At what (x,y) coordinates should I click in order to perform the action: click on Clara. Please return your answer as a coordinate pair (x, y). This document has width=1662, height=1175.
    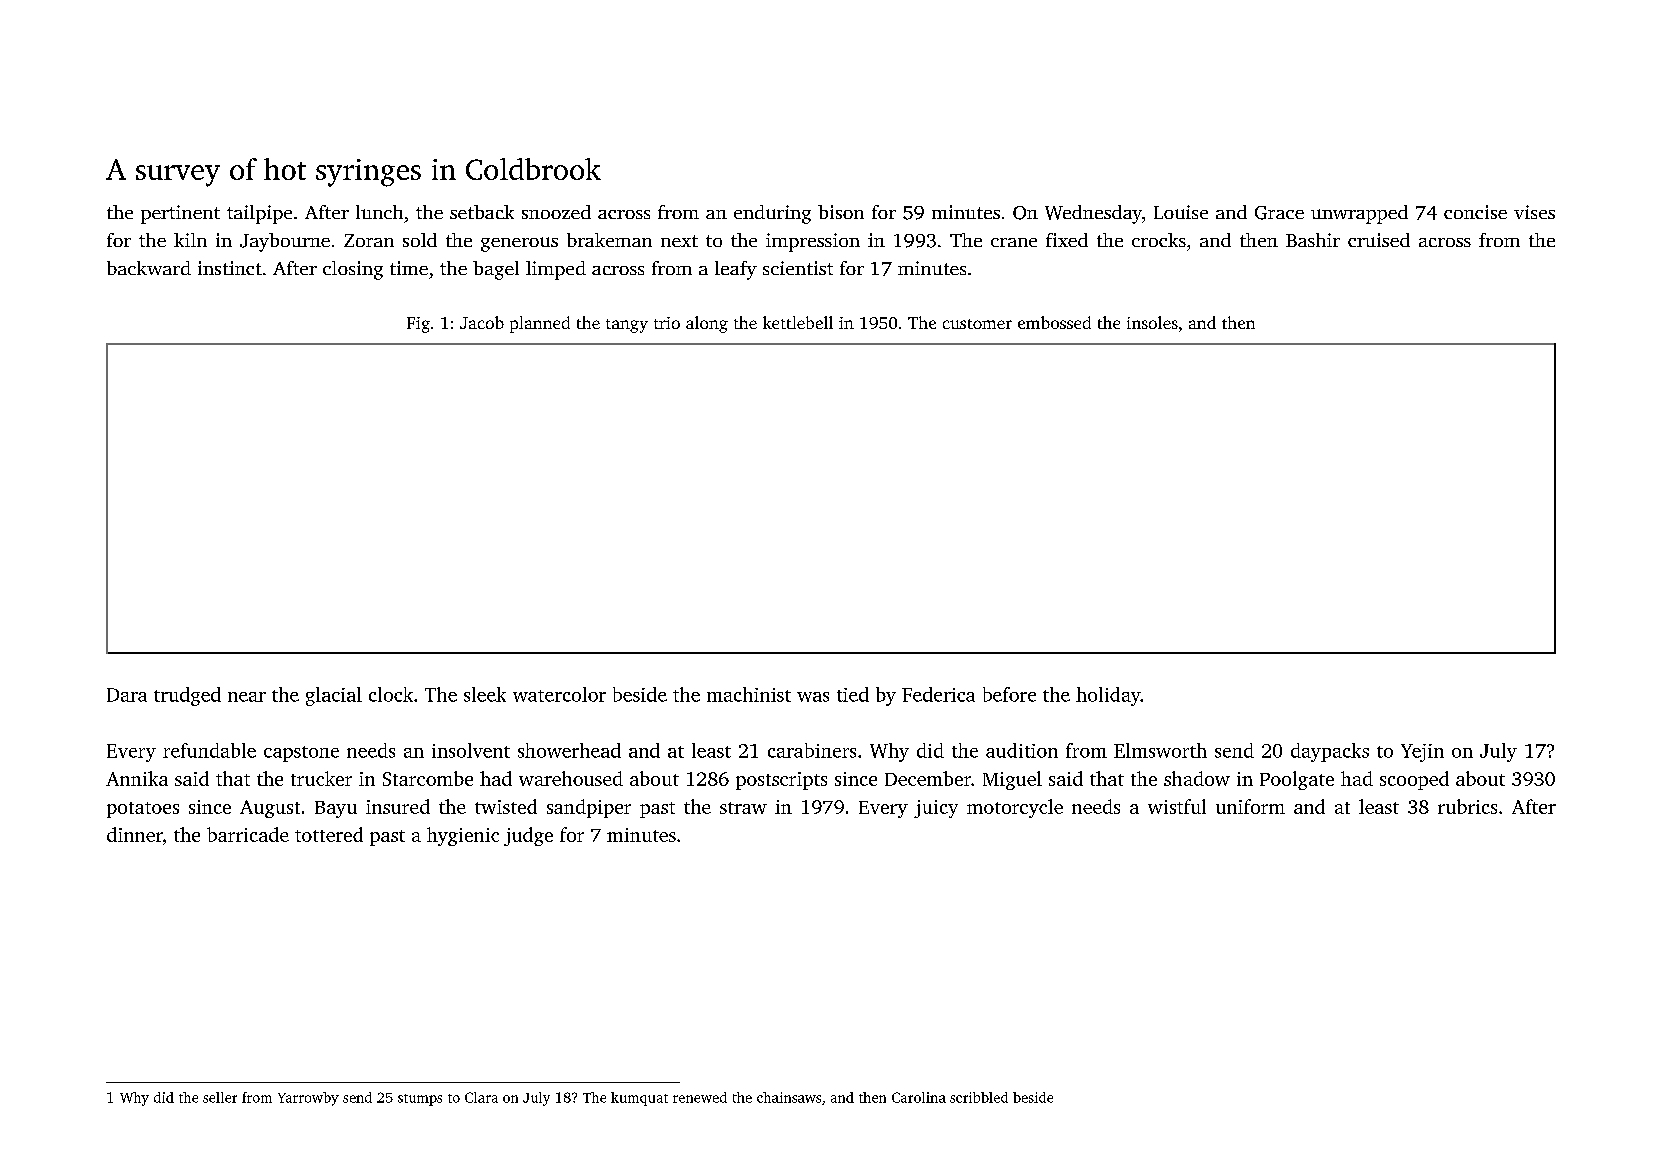
    Looking at the image, I should click on (481, 1097).
